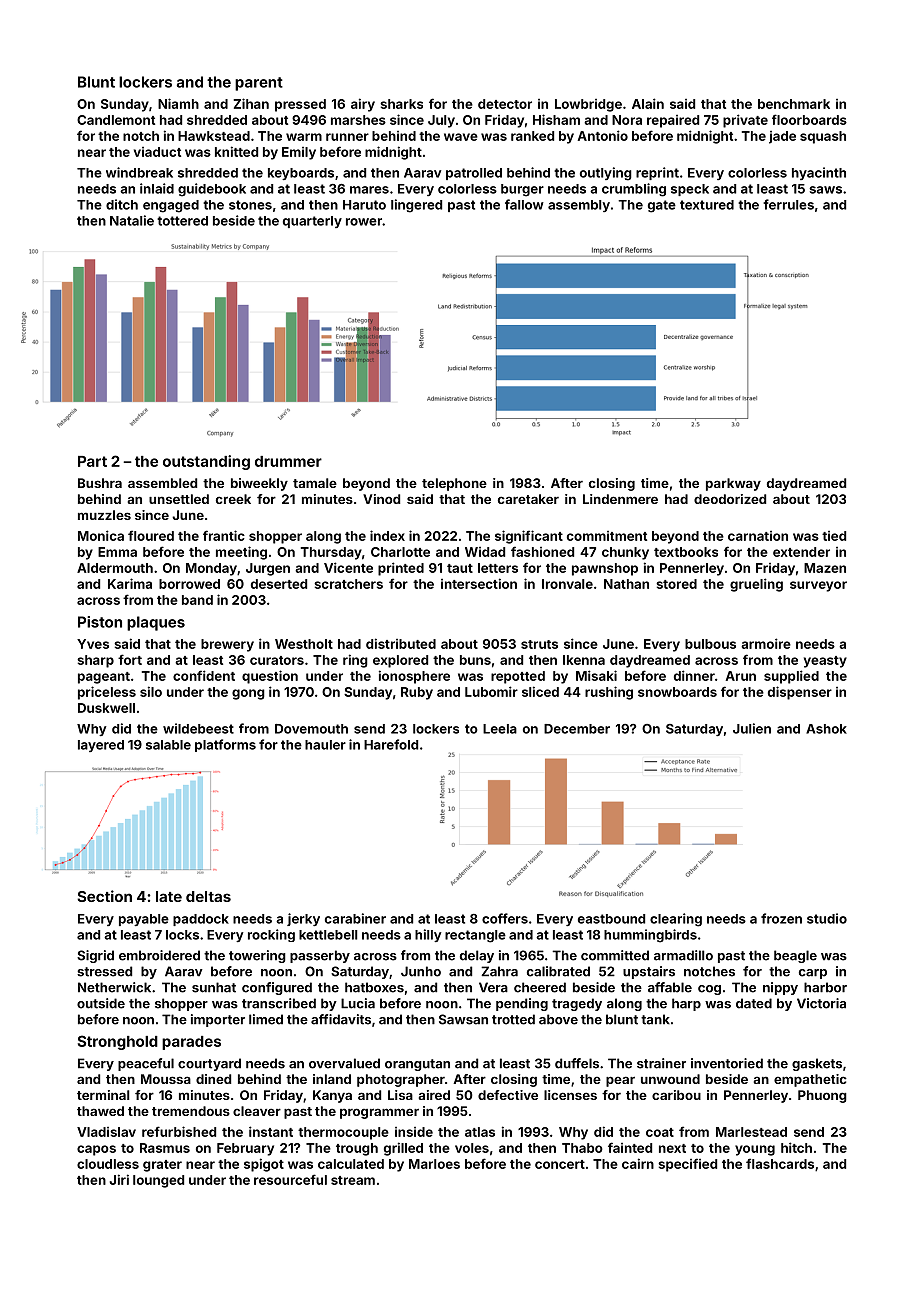 The image size is (924, 1308). Describe the element at coordinates (178, 103) in the screenshot. I see `Niamh` at that location.
